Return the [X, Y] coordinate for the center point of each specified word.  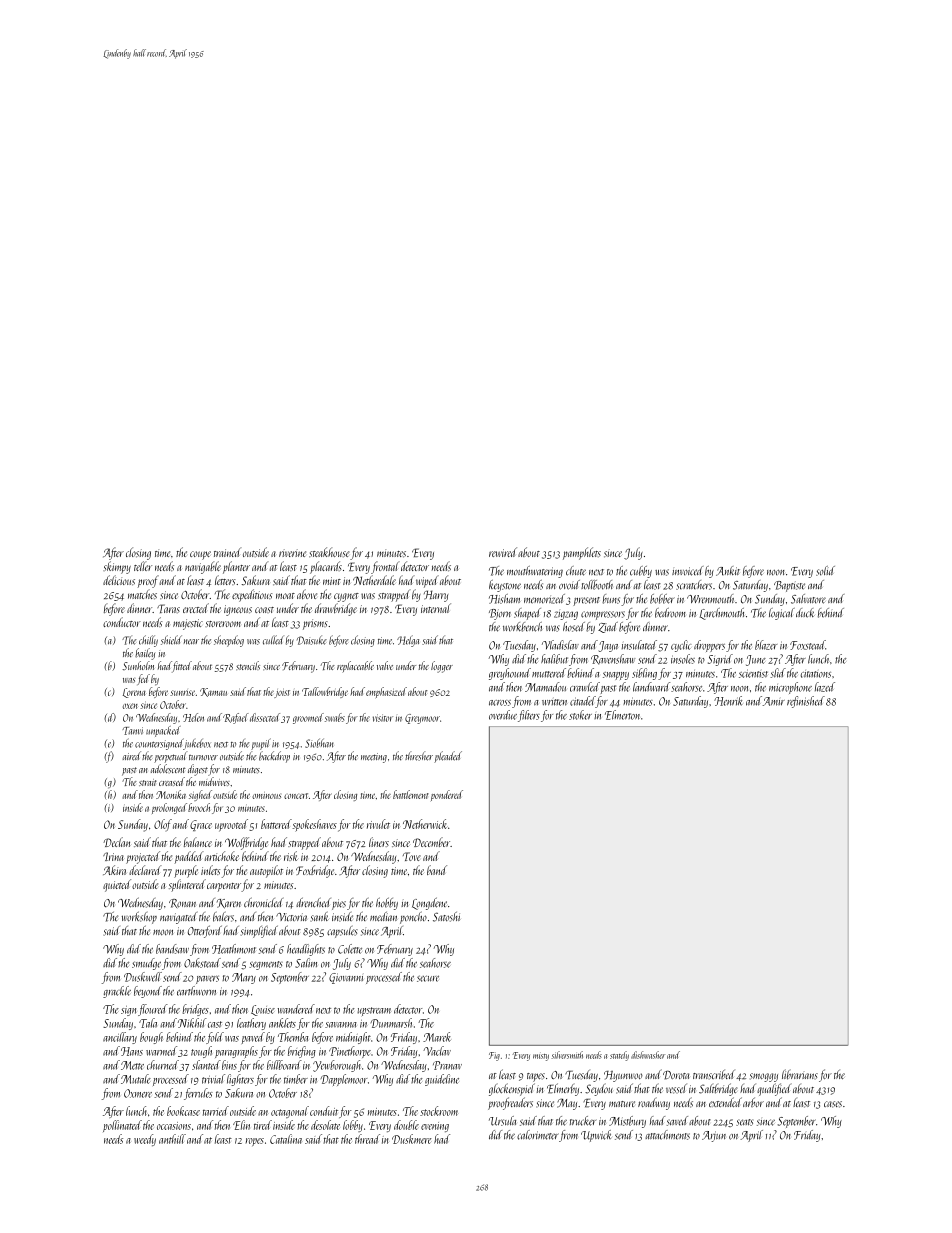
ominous [266, 795]
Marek [437, 1037]
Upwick [596, 1136]
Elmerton [622, 715]
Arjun [714, 1136]
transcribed [714, 1075]
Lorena [134, 693]
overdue [503, 715]
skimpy [117, 567]
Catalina [286, 1139]
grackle [117, 992]
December [431, 842]
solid [825, 571]
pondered [447, 795]
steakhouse [329, 552]
